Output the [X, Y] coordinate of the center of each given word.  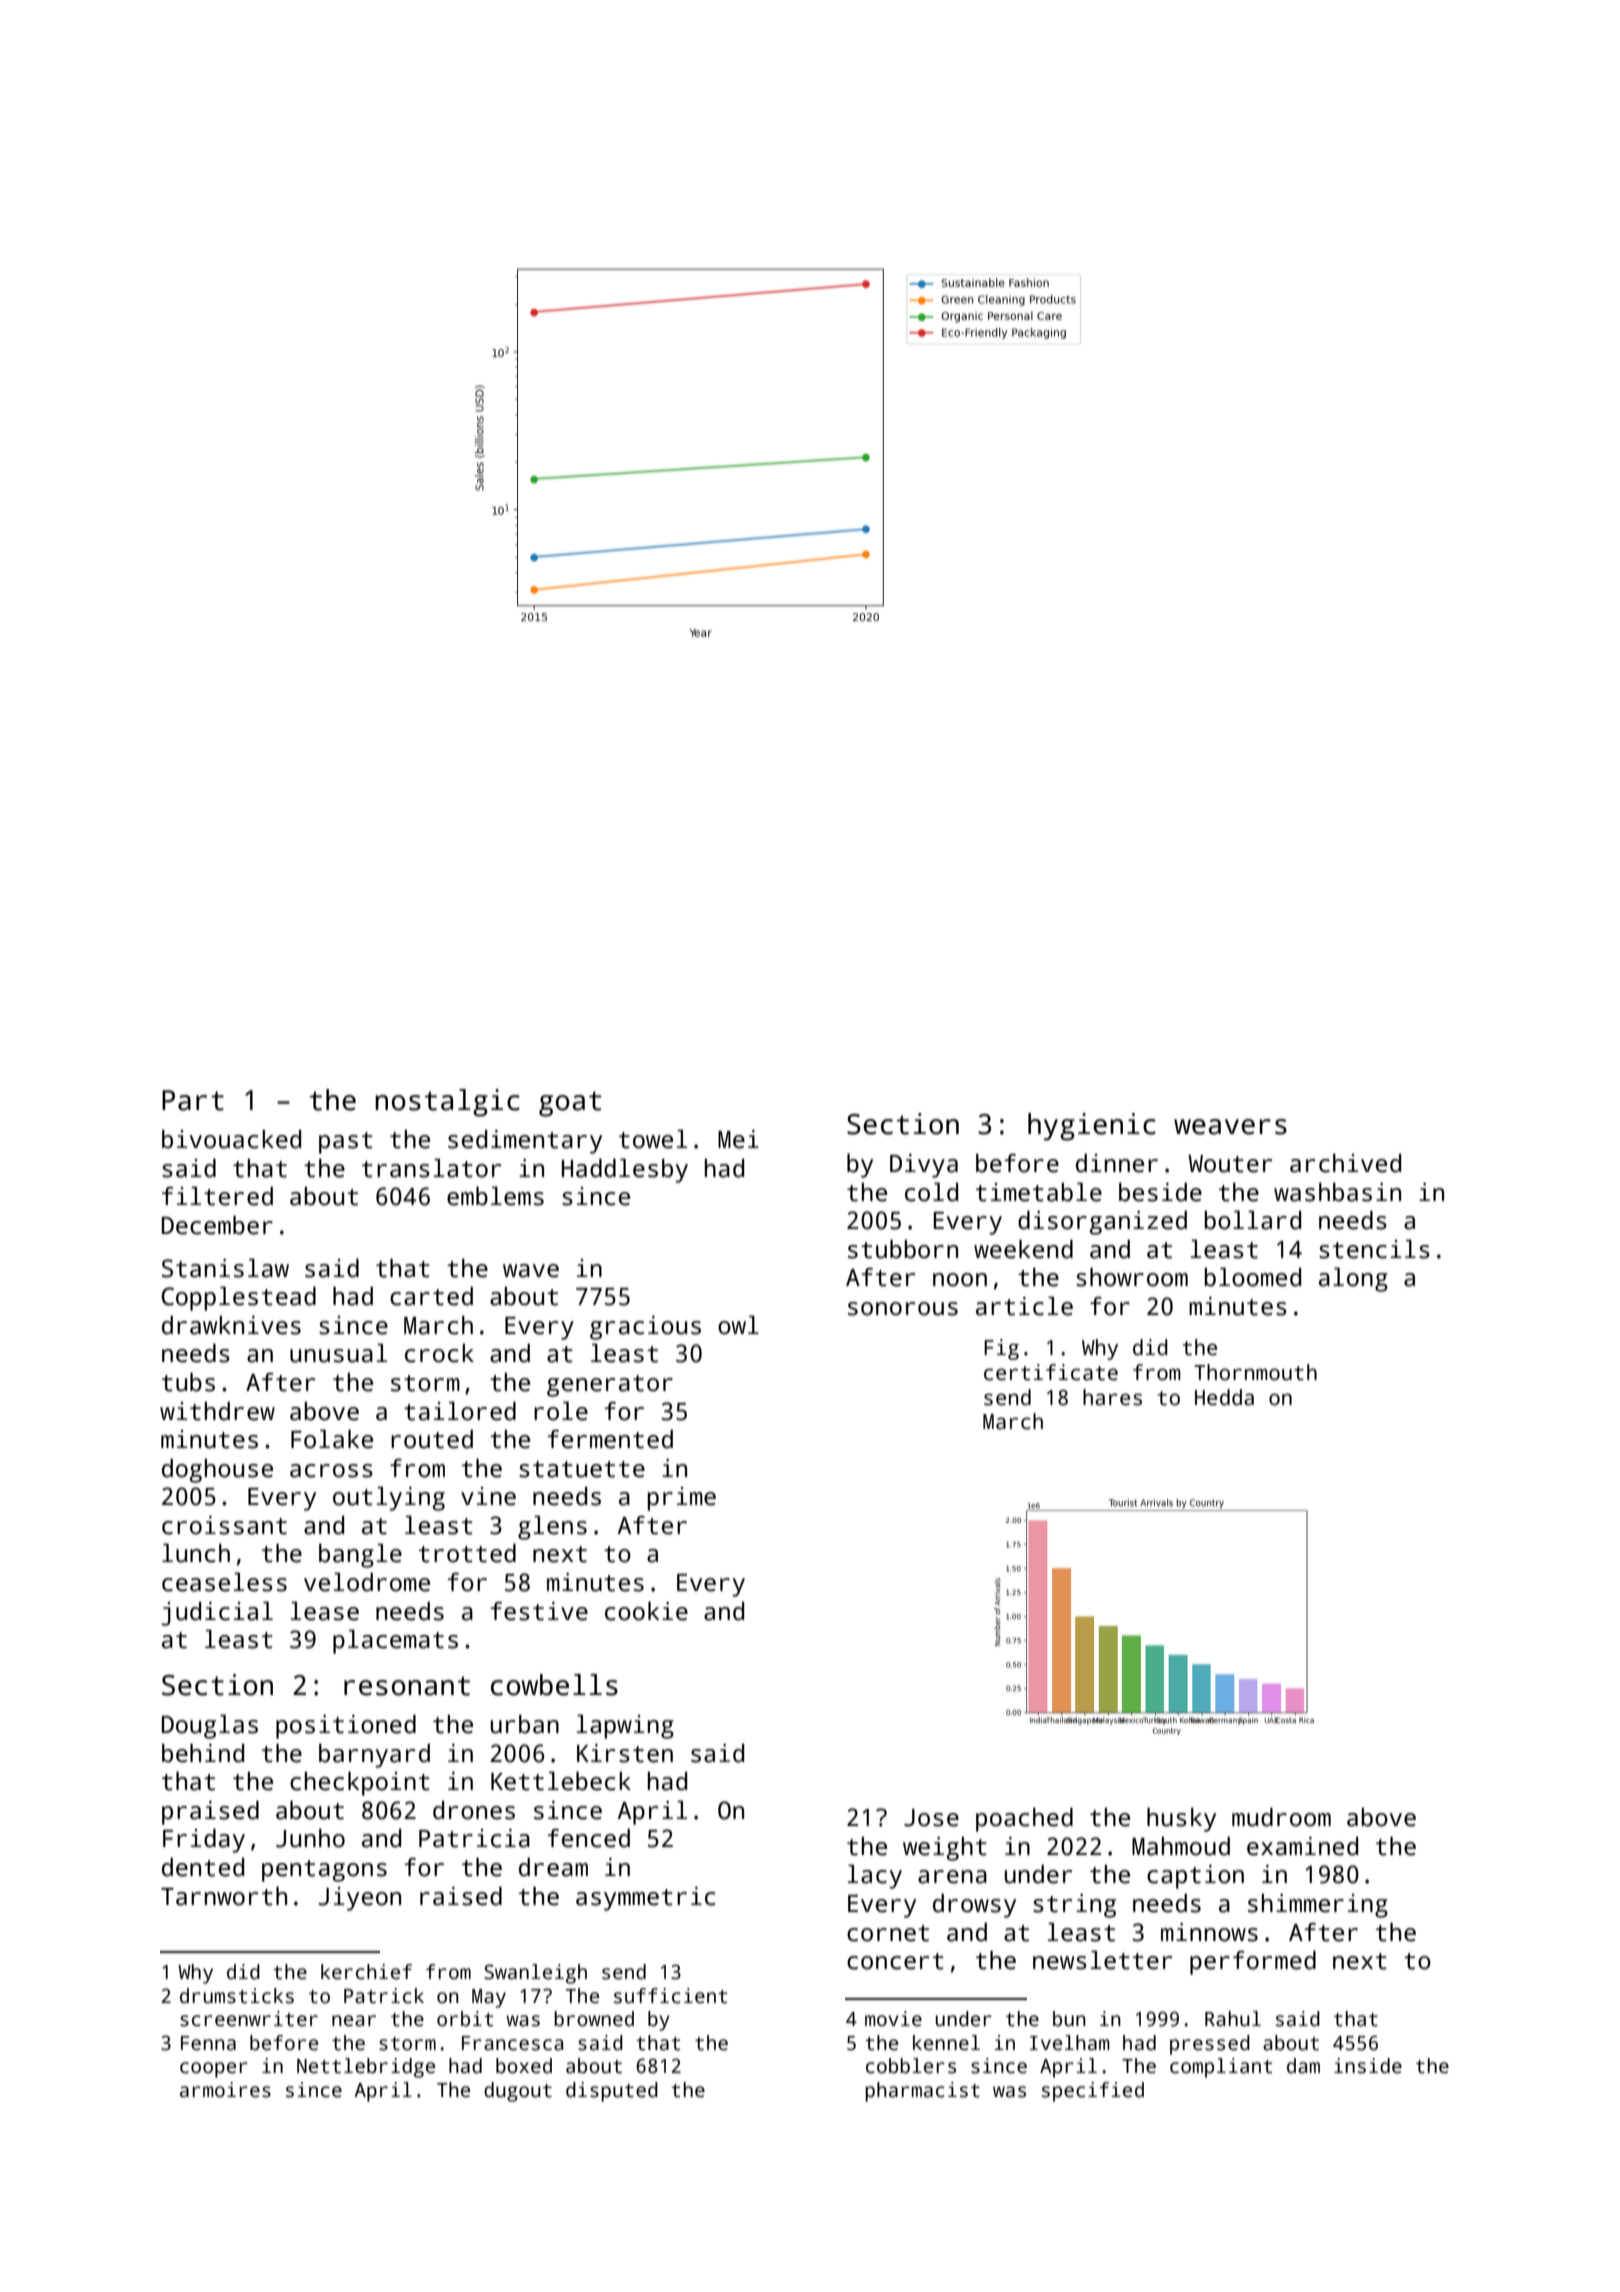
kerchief [366, 1972]
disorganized [1102, 1222]
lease [325, 1611]
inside [1368, 2066]
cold [931, 1192]
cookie [646, 1611]
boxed [524, 2066]
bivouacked [231, 1139]
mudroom [1281, 1817]
